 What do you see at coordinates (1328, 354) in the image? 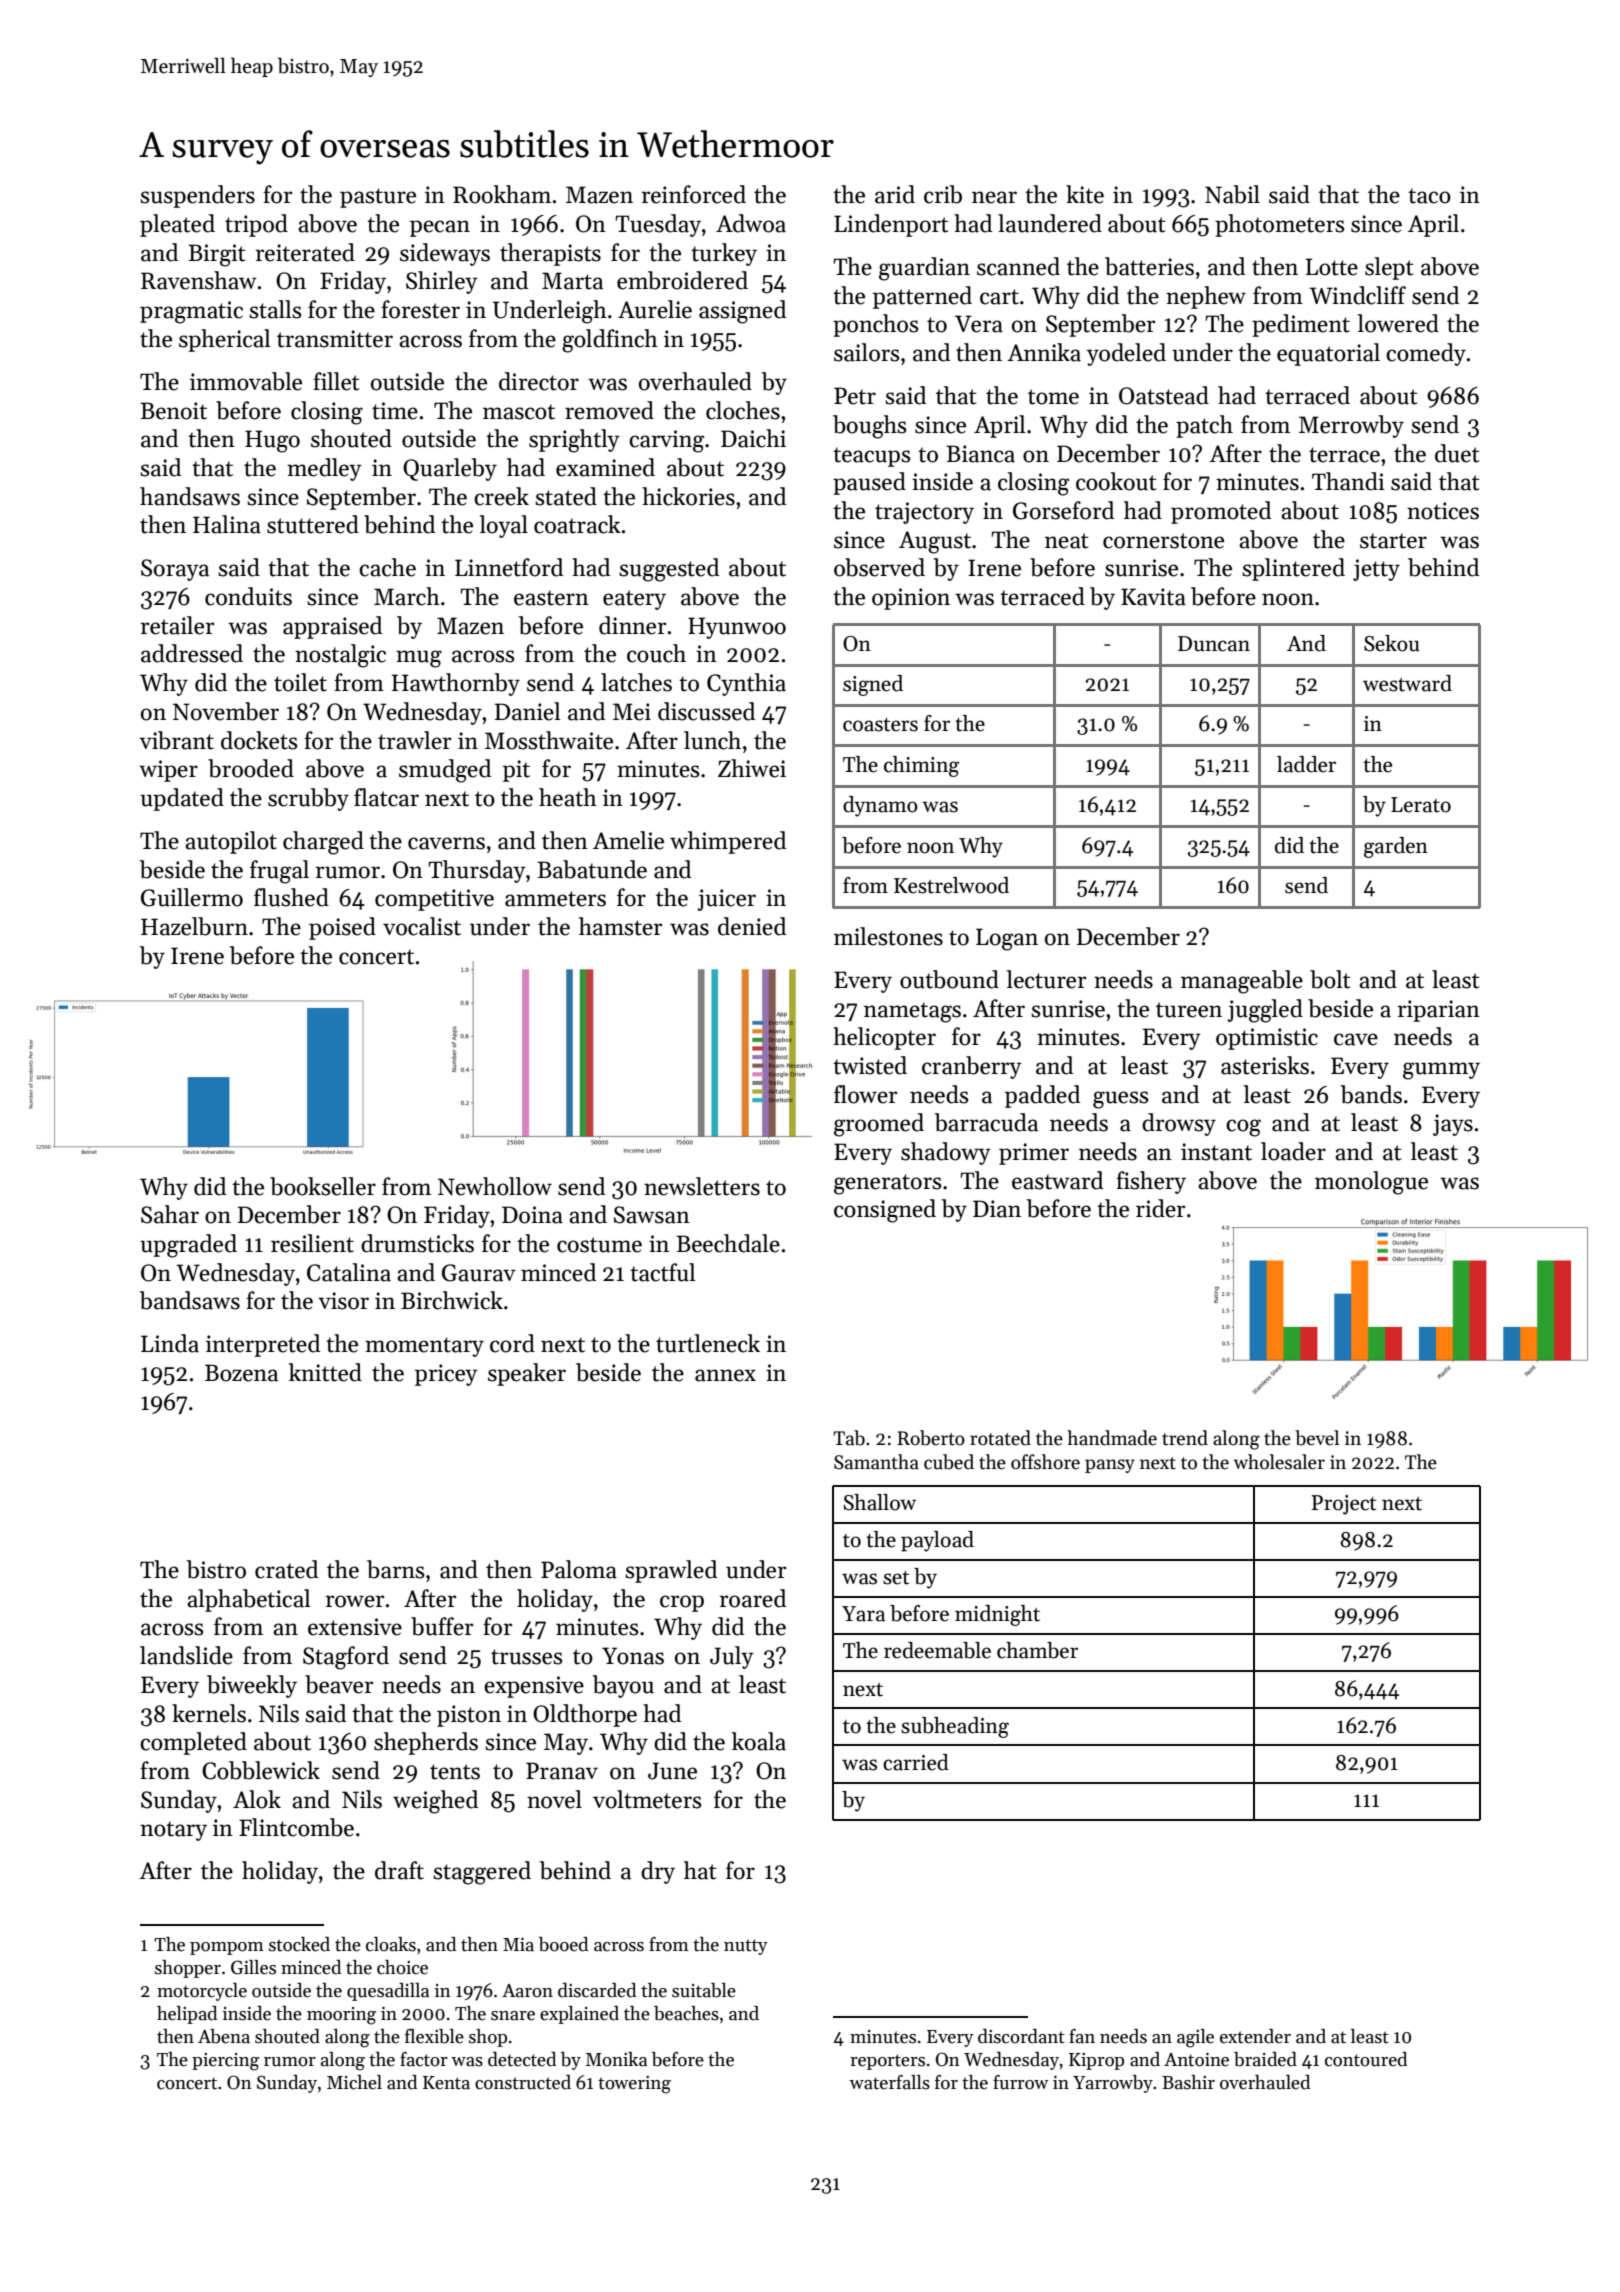
I see `equatorial` at bounding box center [1328, 354].
